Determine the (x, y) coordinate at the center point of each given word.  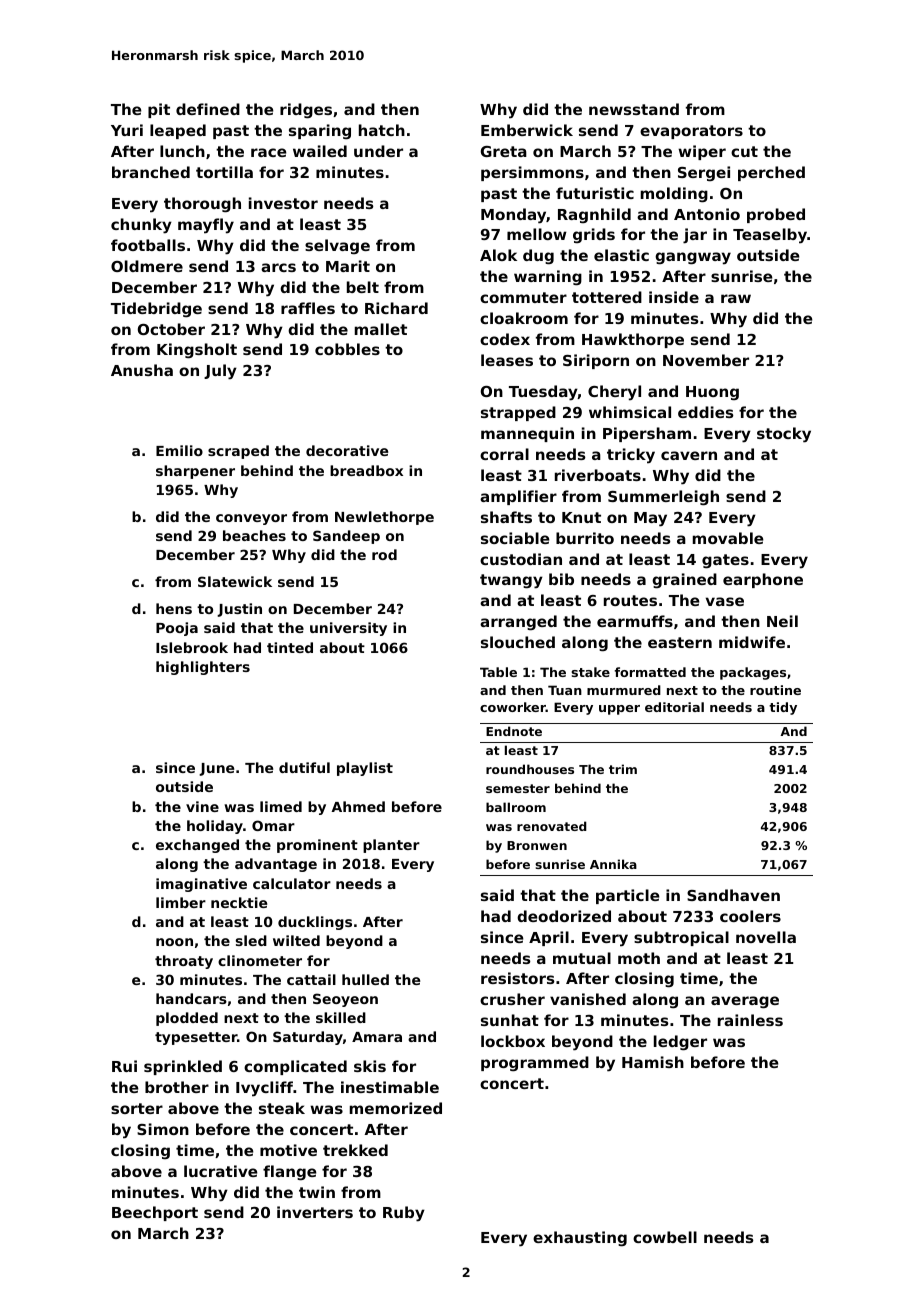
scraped (238, 452)
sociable (515, 538)
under (378, 151)
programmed (535, 1063)
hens (174, 608)
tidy (783, 708)
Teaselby (770, 236)
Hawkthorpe (633, 340)
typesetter (196, 1038)
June (216, 769)
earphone (763, 580)
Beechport (155, 1213)
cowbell (665, 1237)
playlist (365, 769)
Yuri (127, 130)
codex (505, 339)
